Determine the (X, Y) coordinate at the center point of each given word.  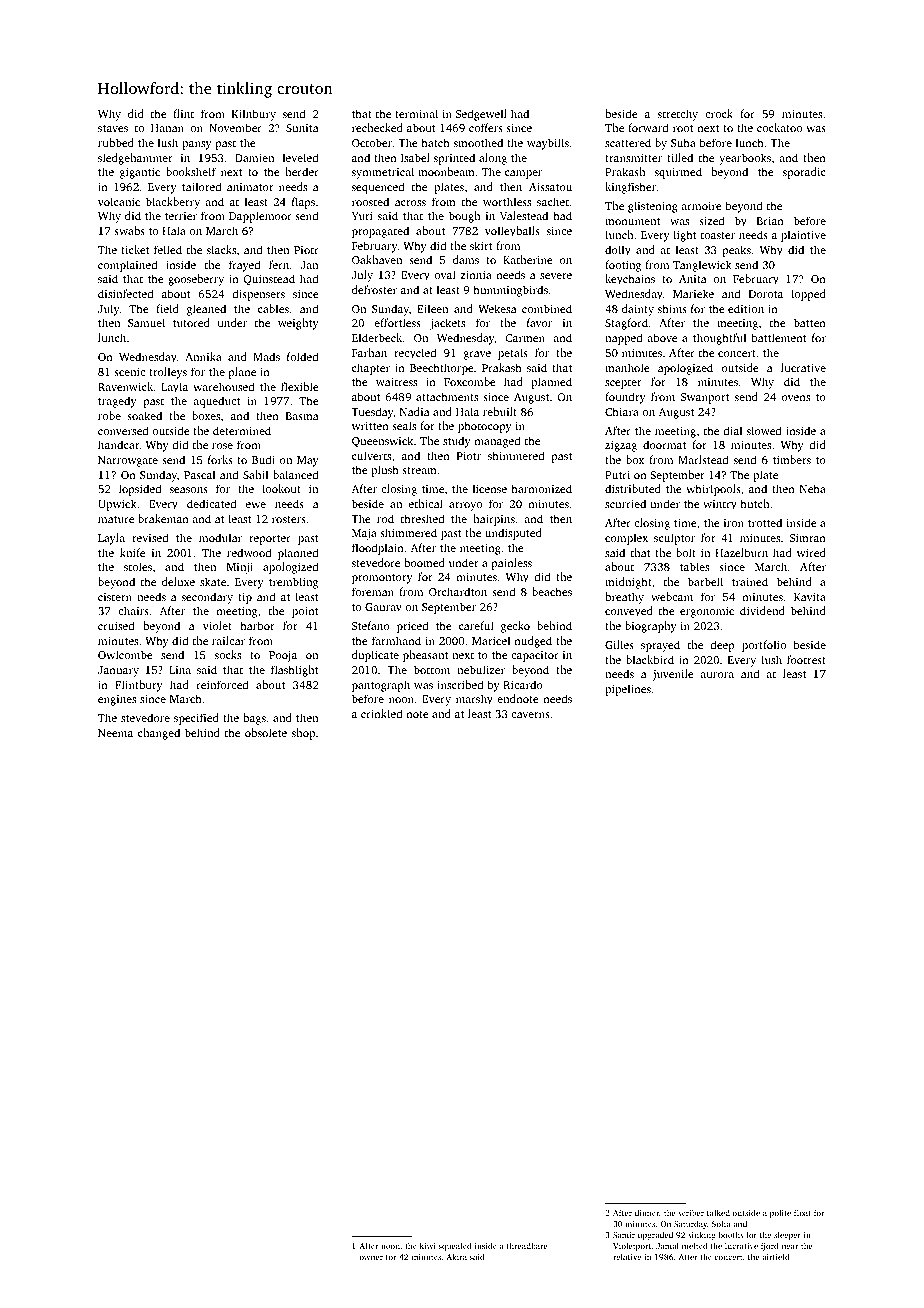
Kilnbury (254, 115)
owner (371, 1258)
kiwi (428, 1245)
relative (627, 1257)
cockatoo (779, 127)
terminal (416, 113)
